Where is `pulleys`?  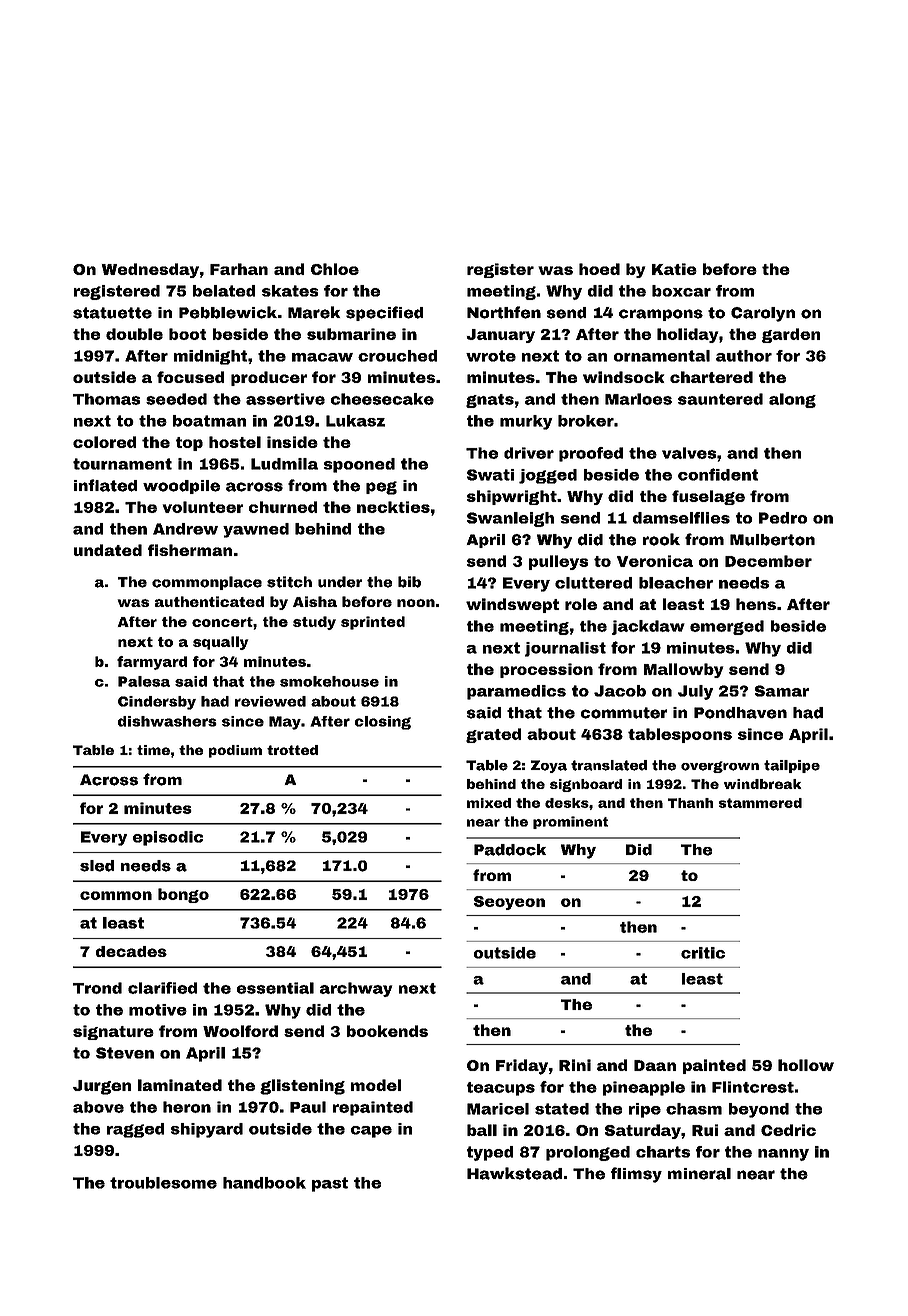
pulleys is located at coordinates (558, 562).
